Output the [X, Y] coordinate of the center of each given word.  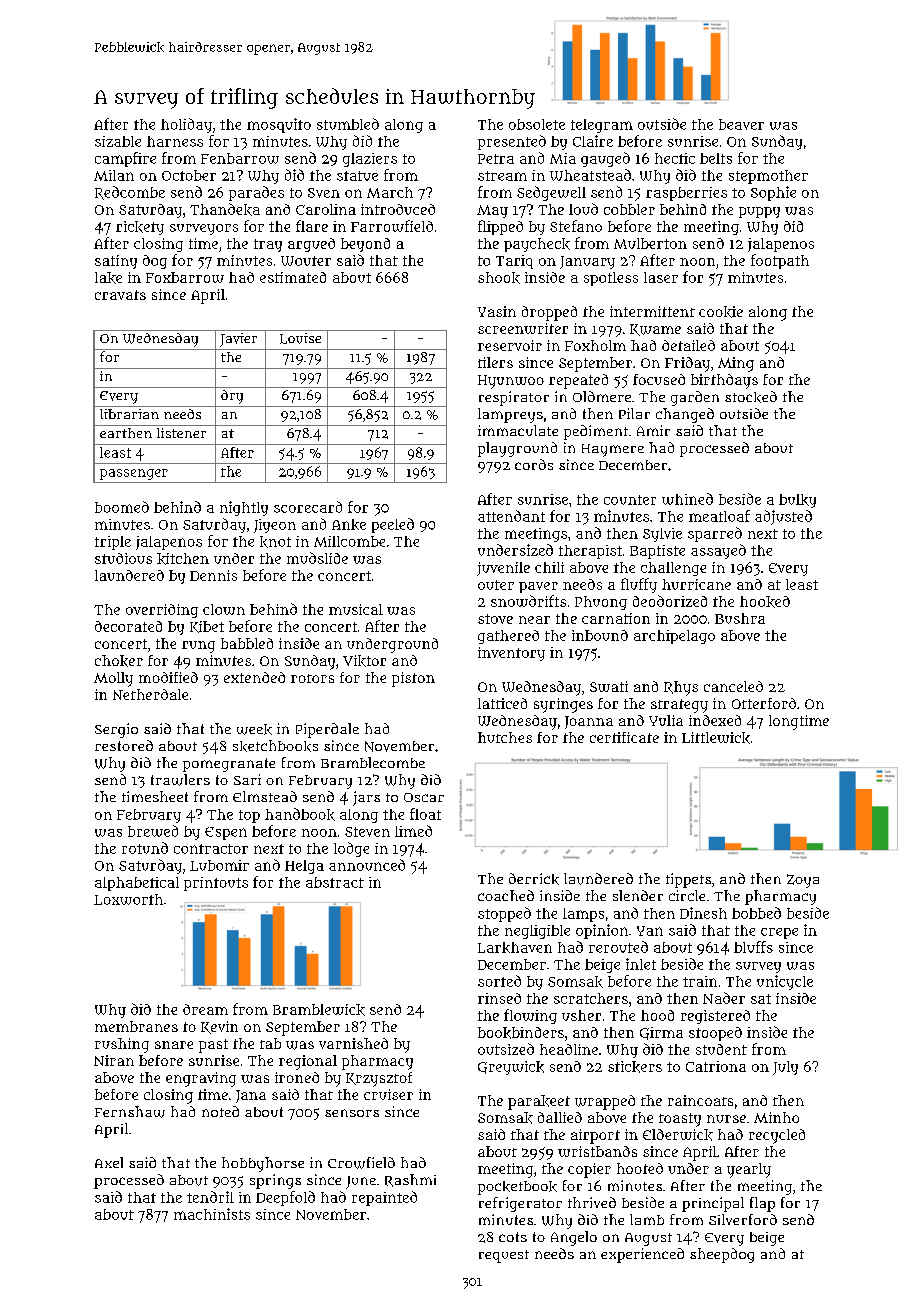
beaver [741, 124]
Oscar [424, 797]
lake [108, 278]
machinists [212, 1214]
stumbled [348, 124]
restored [124, 745]
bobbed [756, 913]
